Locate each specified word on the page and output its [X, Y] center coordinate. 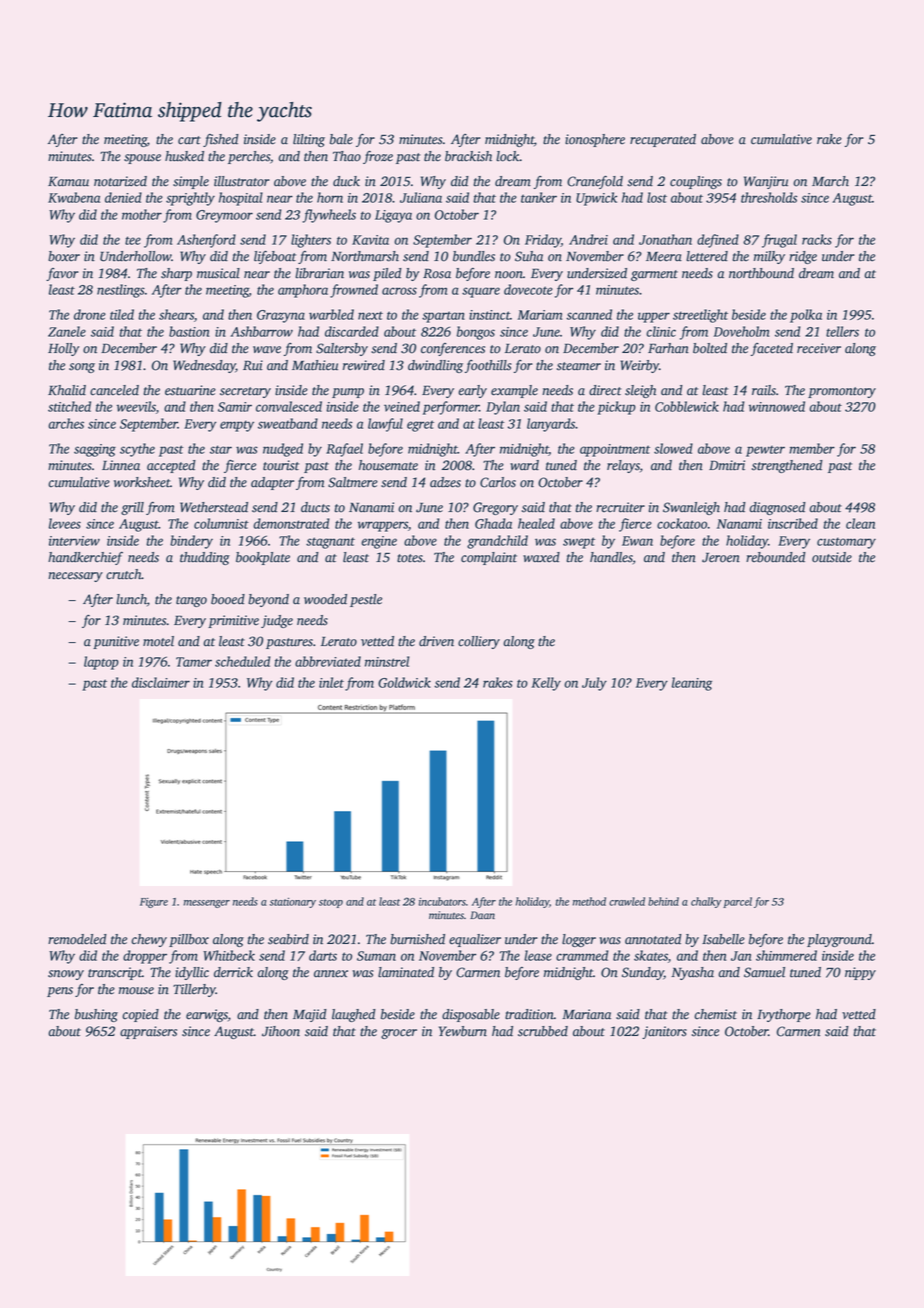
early [472, 391]
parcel [737, 902]
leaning [692, 684]
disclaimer [161, 682]
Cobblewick [687, 406]
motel [158, 641]
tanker [539, 197]
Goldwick [404, 682]
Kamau [68, 181]
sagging [95, 450]
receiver [819, 348]
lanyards [551, 425]
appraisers [148, 1032]
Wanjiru [766, 182]
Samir [235, 407]
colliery [479, 642]
